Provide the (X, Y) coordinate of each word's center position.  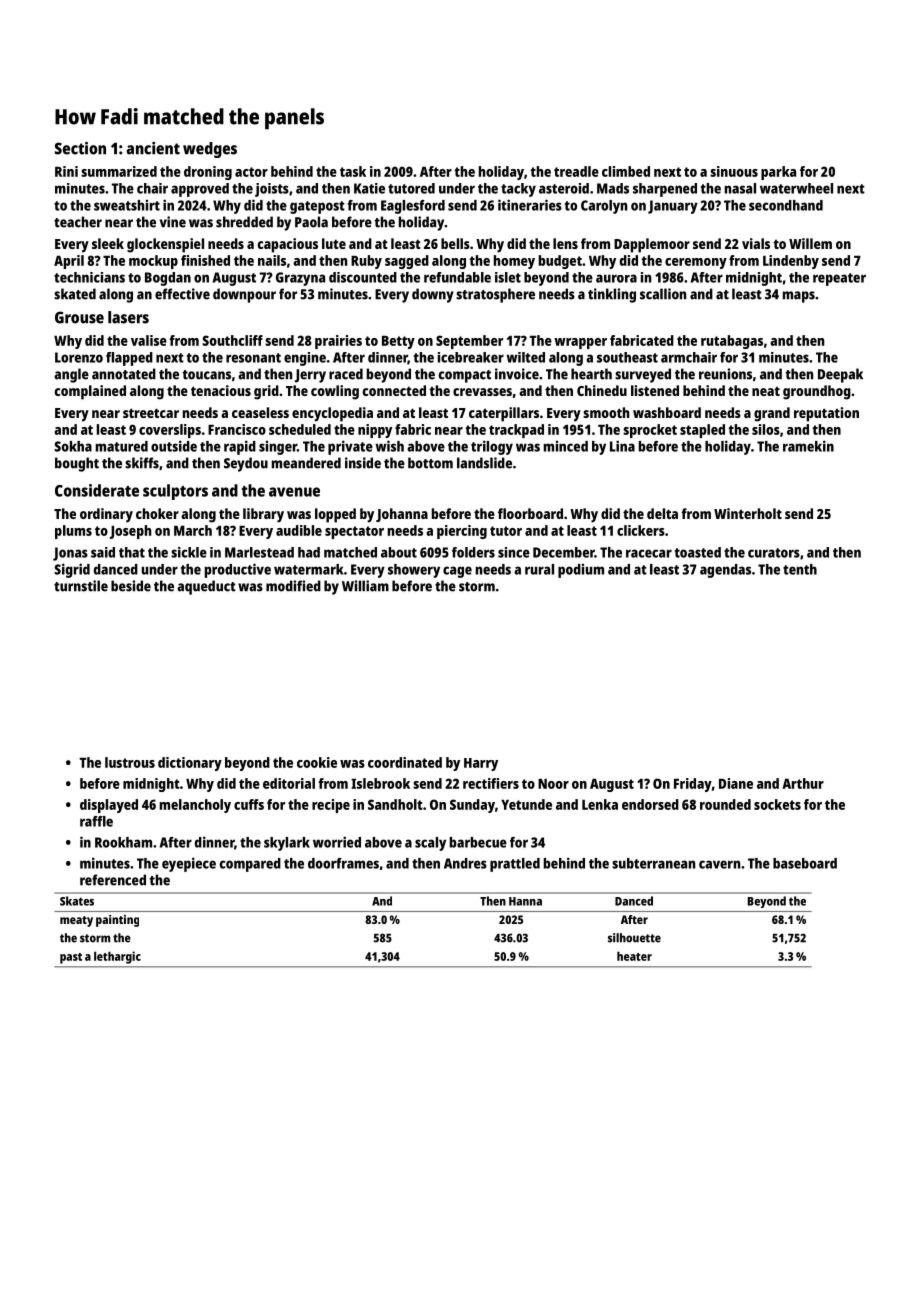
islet (508, 277)
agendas (725, 571)
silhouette (634, 938)
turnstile (81, 586)
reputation (826, 414)
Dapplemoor (652, 245)
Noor (553, 784)
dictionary (190, 764)
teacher (78, 222)
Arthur (803, 783)
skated (75, 294)
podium (581, 570)
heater (634, 956)
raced (346, 374)
